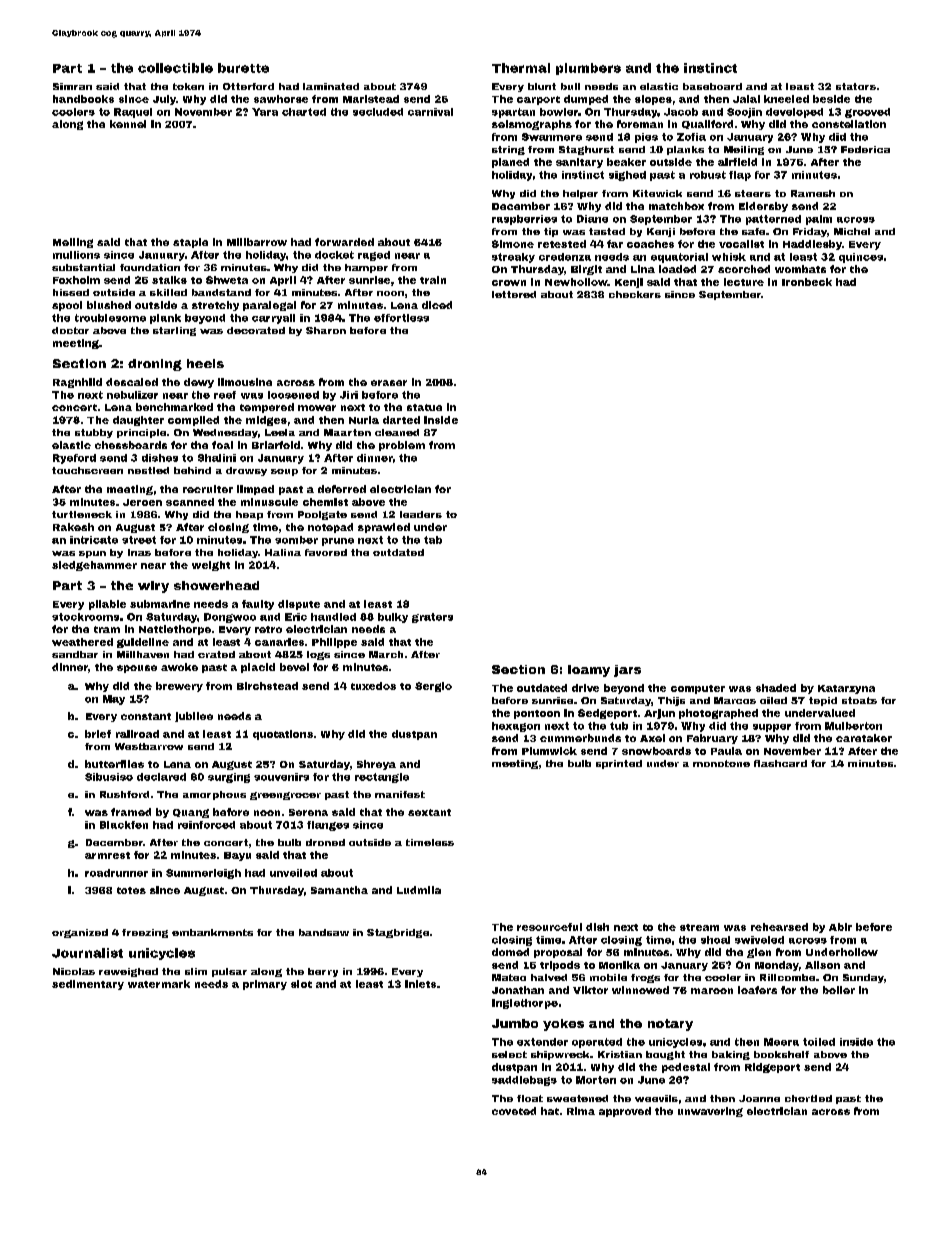  Describe the element at coordinates (510, 952) in the screenshot. I see `domed` at that location.
